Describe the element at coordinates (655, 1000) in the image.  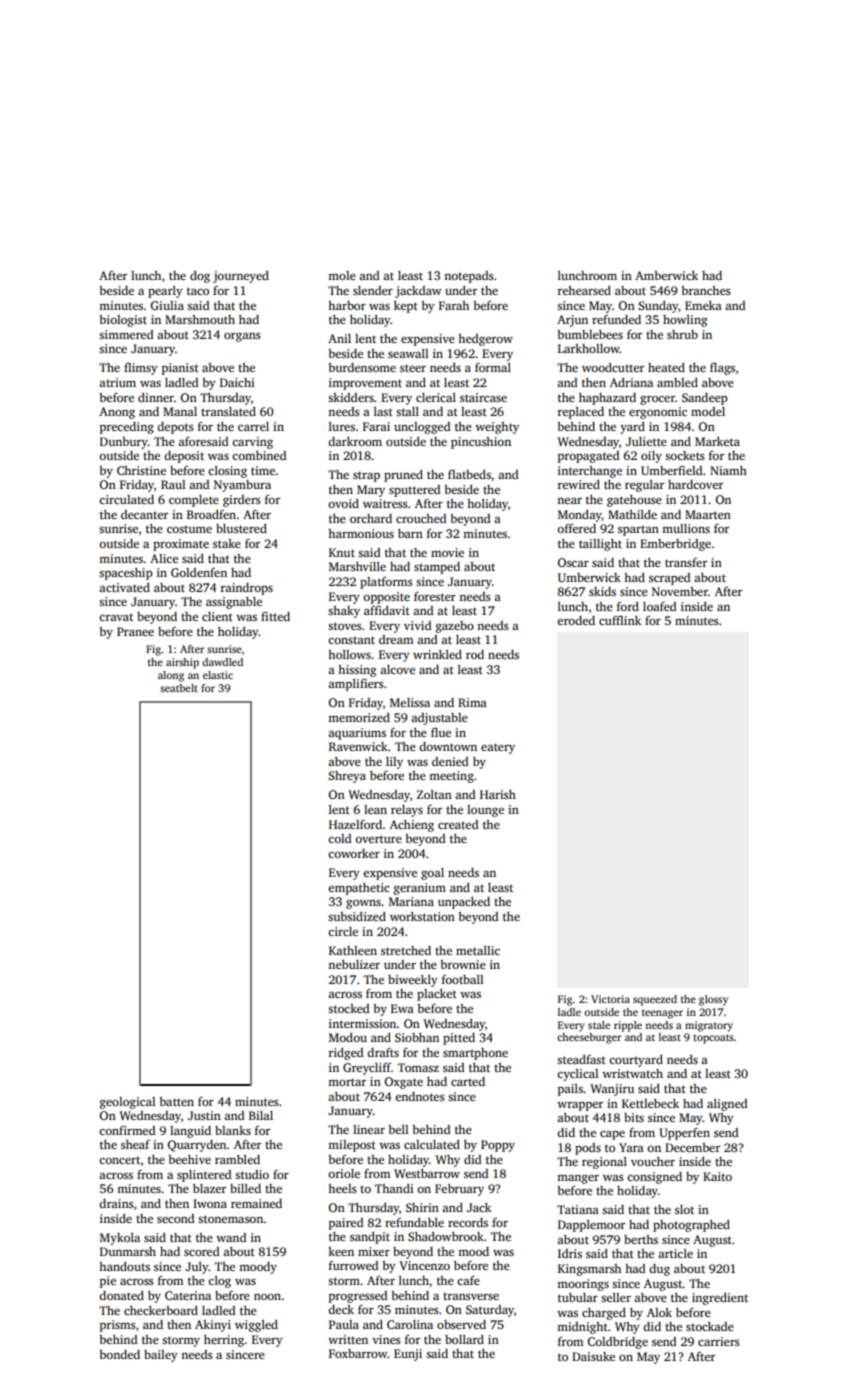
I see `squeezed` at that location.
